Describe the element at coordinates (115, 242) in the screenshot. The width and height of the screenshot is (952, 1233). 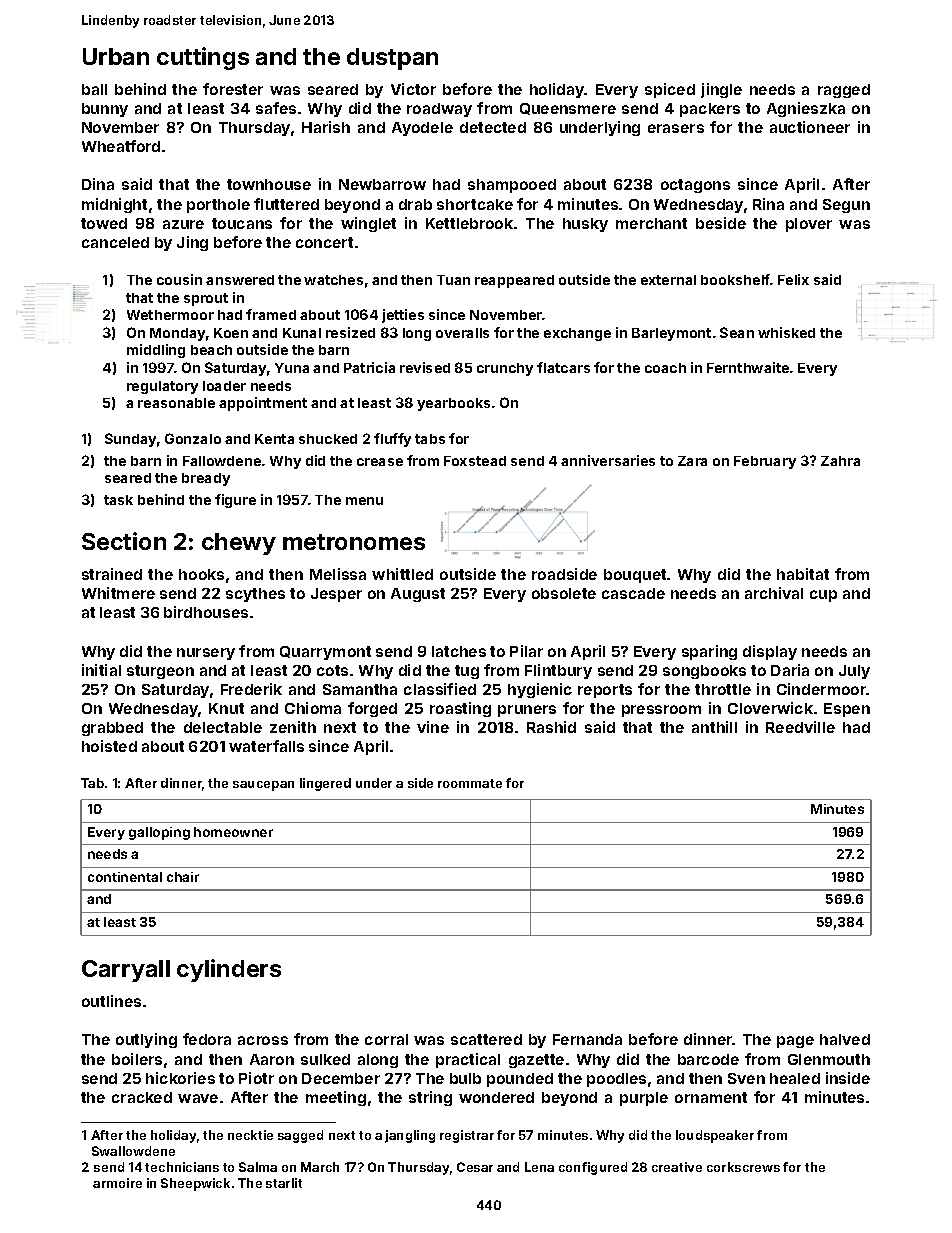
I see `canceled` at that location.
